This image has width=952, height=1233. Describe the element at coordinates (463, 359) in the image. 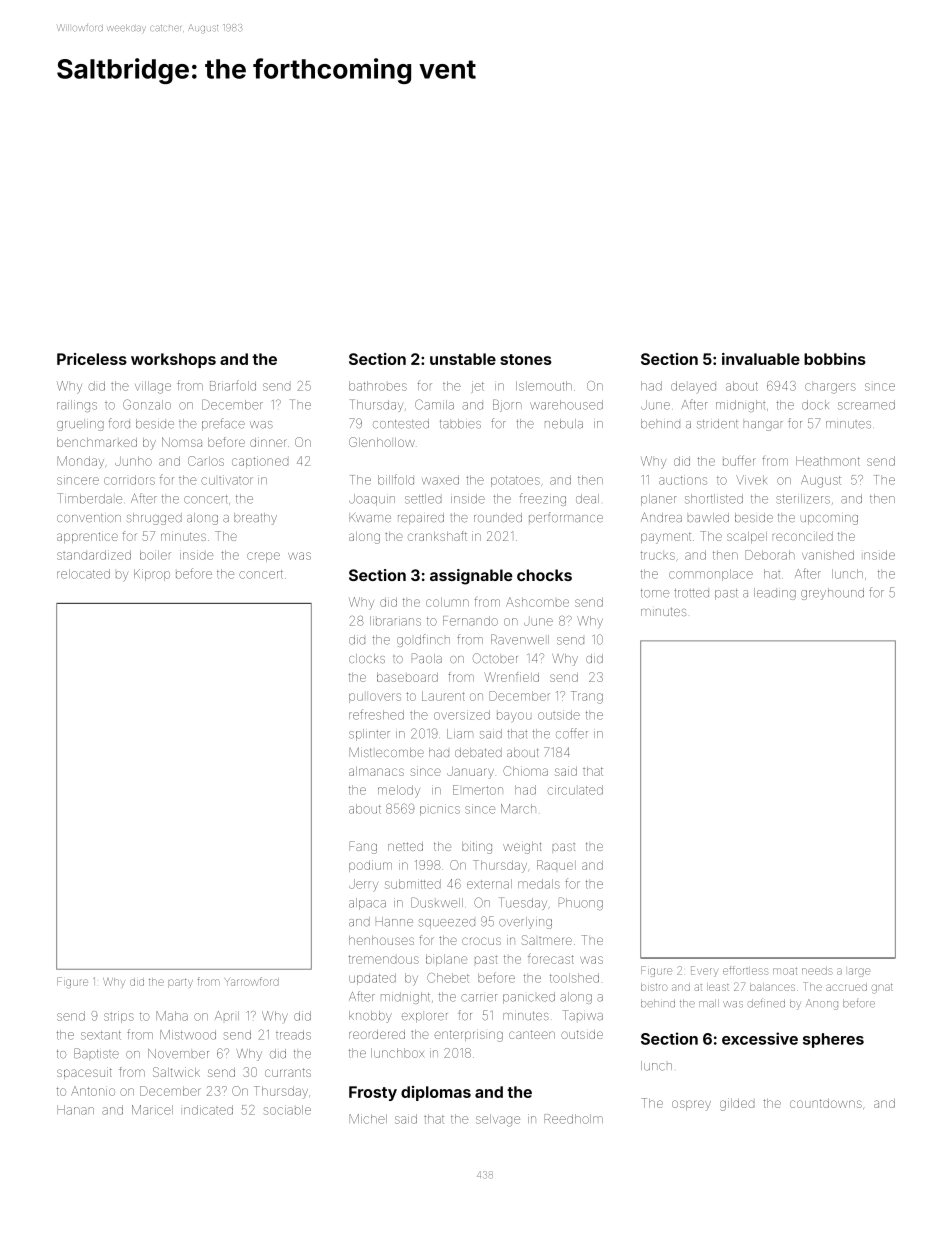

I see `unstable` at that location.
